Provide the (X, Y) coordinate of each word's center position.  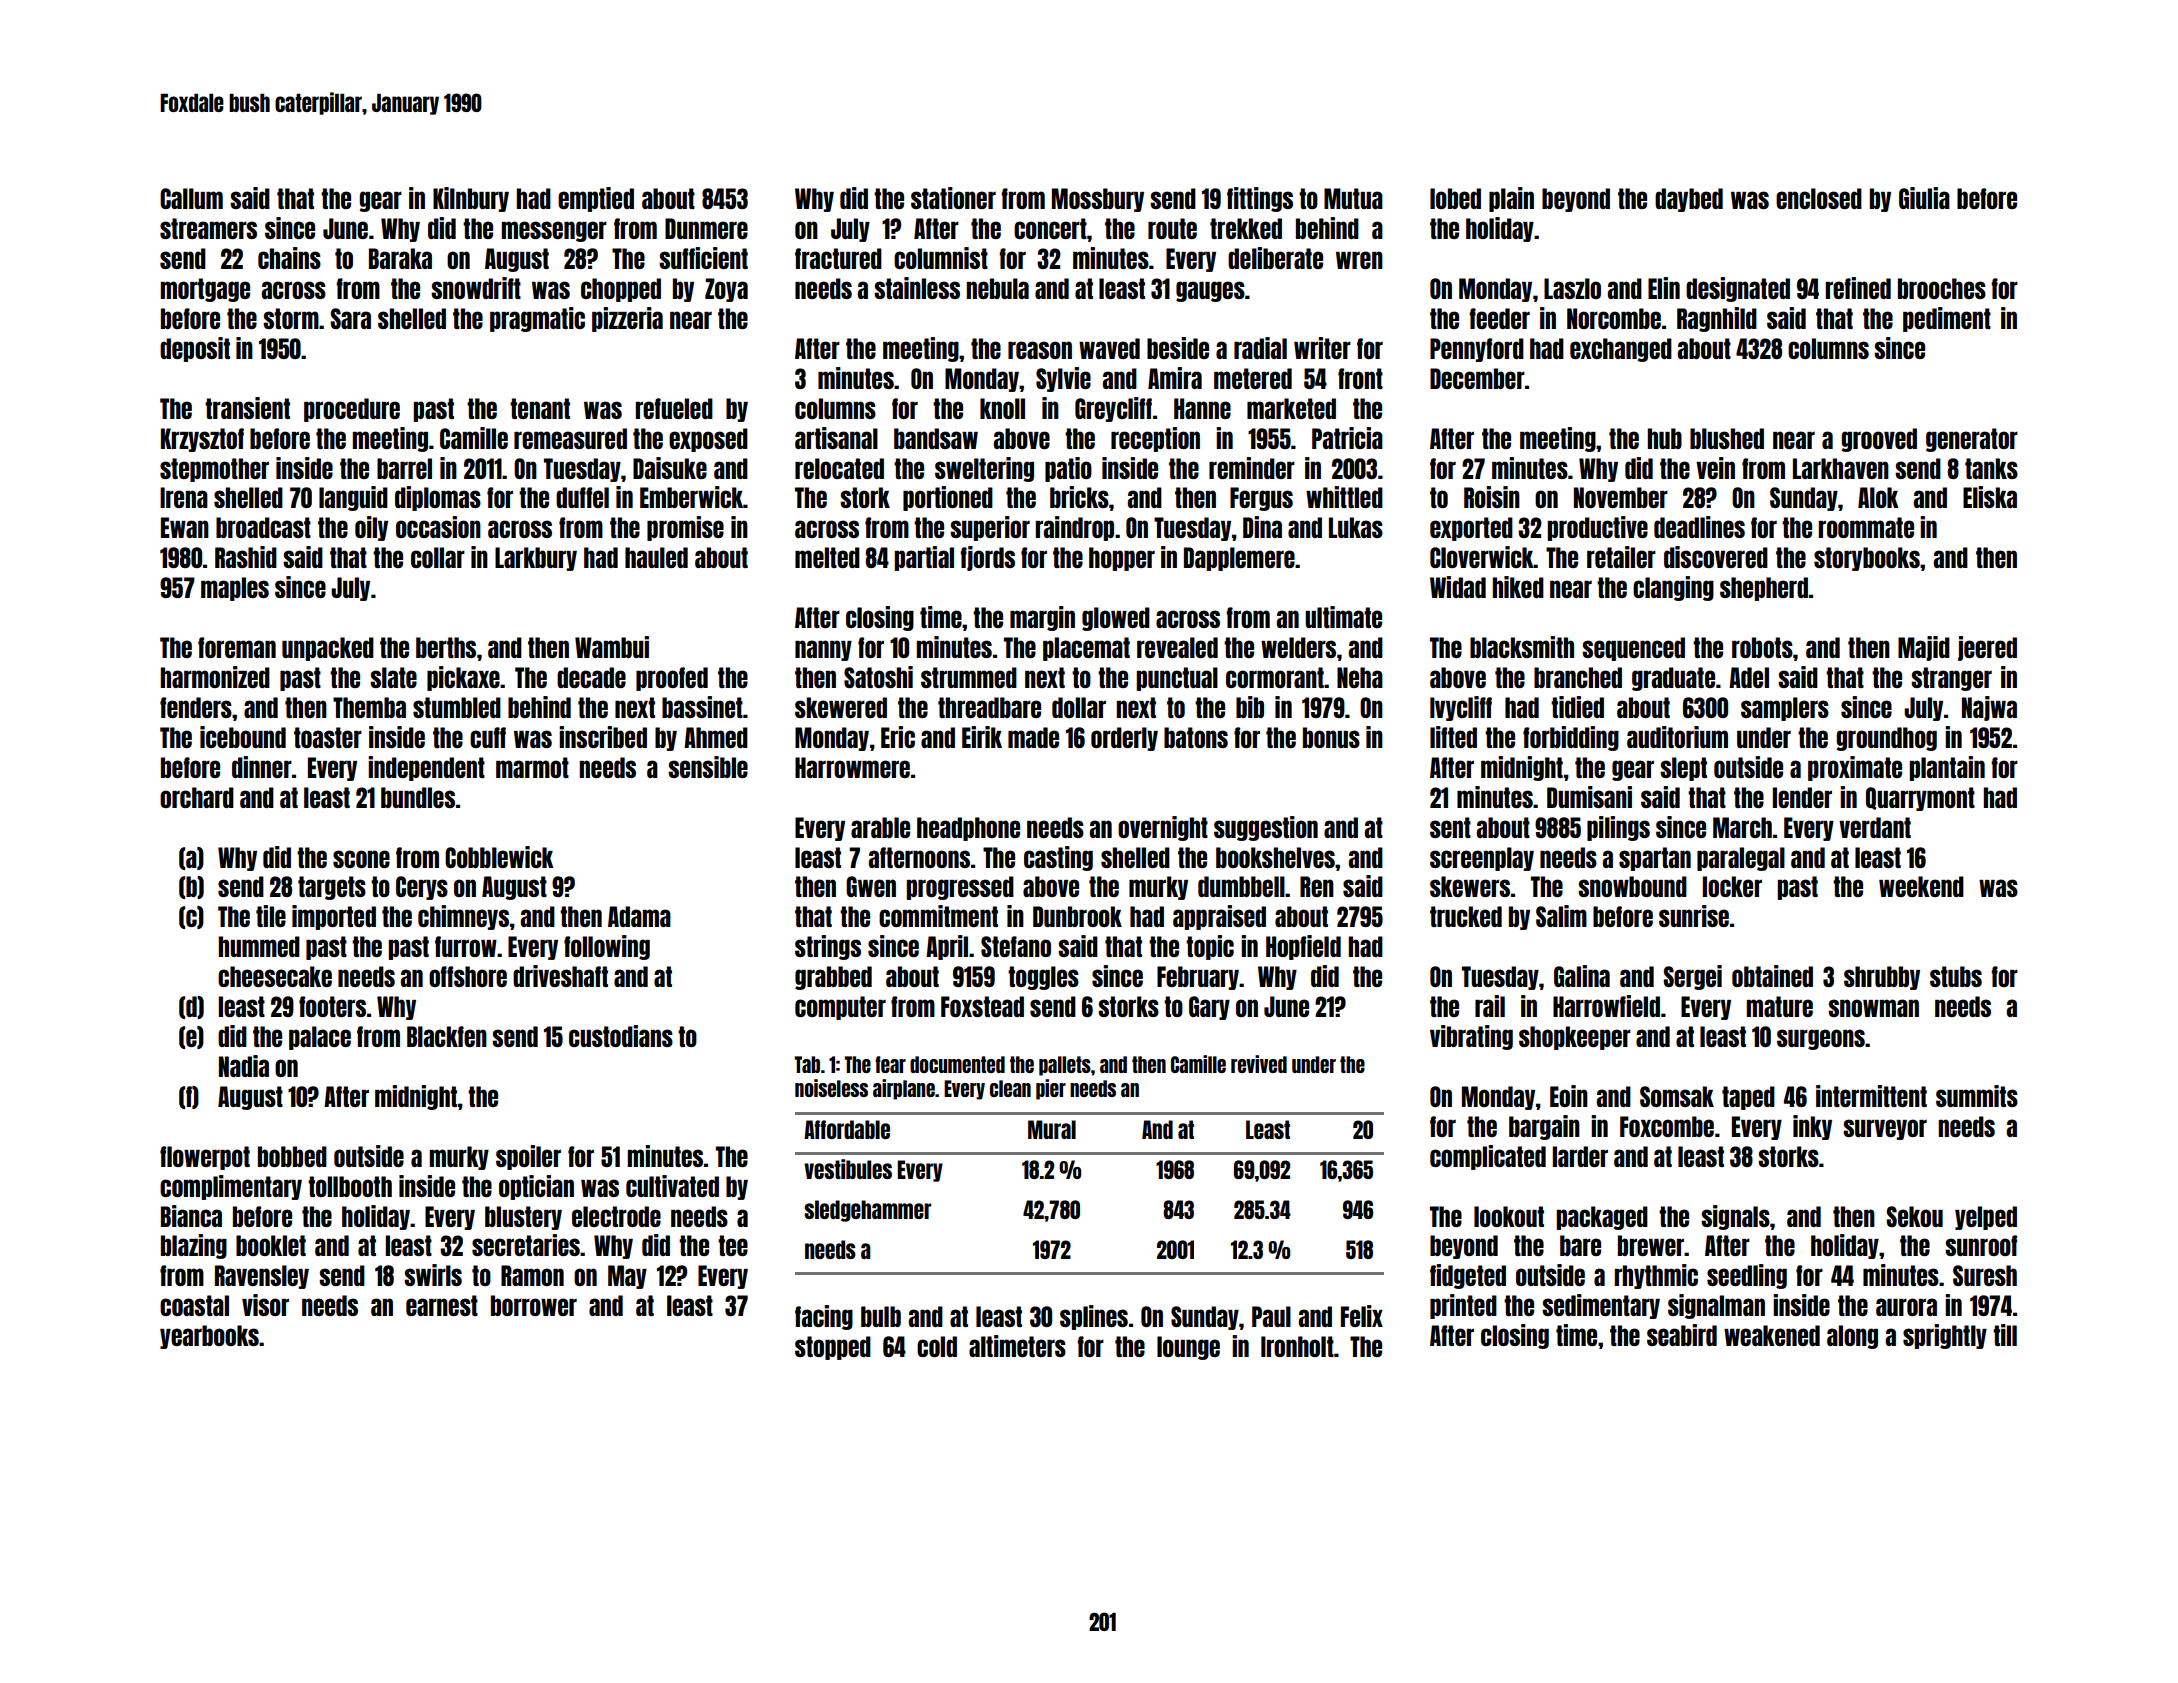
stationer (953, 198)
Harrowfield (1606, 1006)
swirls (433, 1275)
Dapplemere (1239, 559)
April (947, 947)
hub (1664, 438)
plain (1511, 199)
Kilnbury (471, 199)
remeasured (570, 438)
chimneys (463, 917)
